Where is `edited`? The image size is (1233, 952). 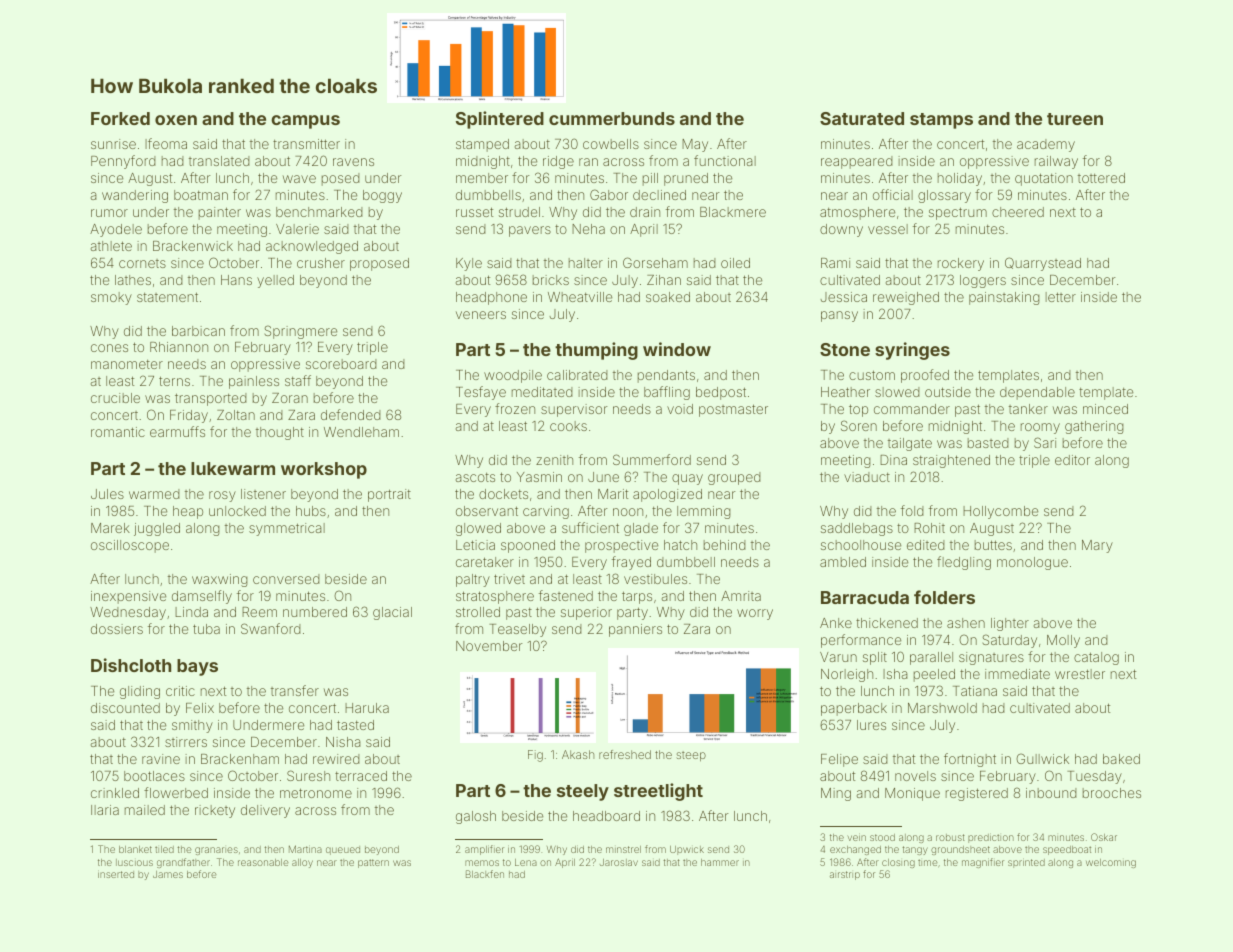 edited is located at coordinates (926, 545).
